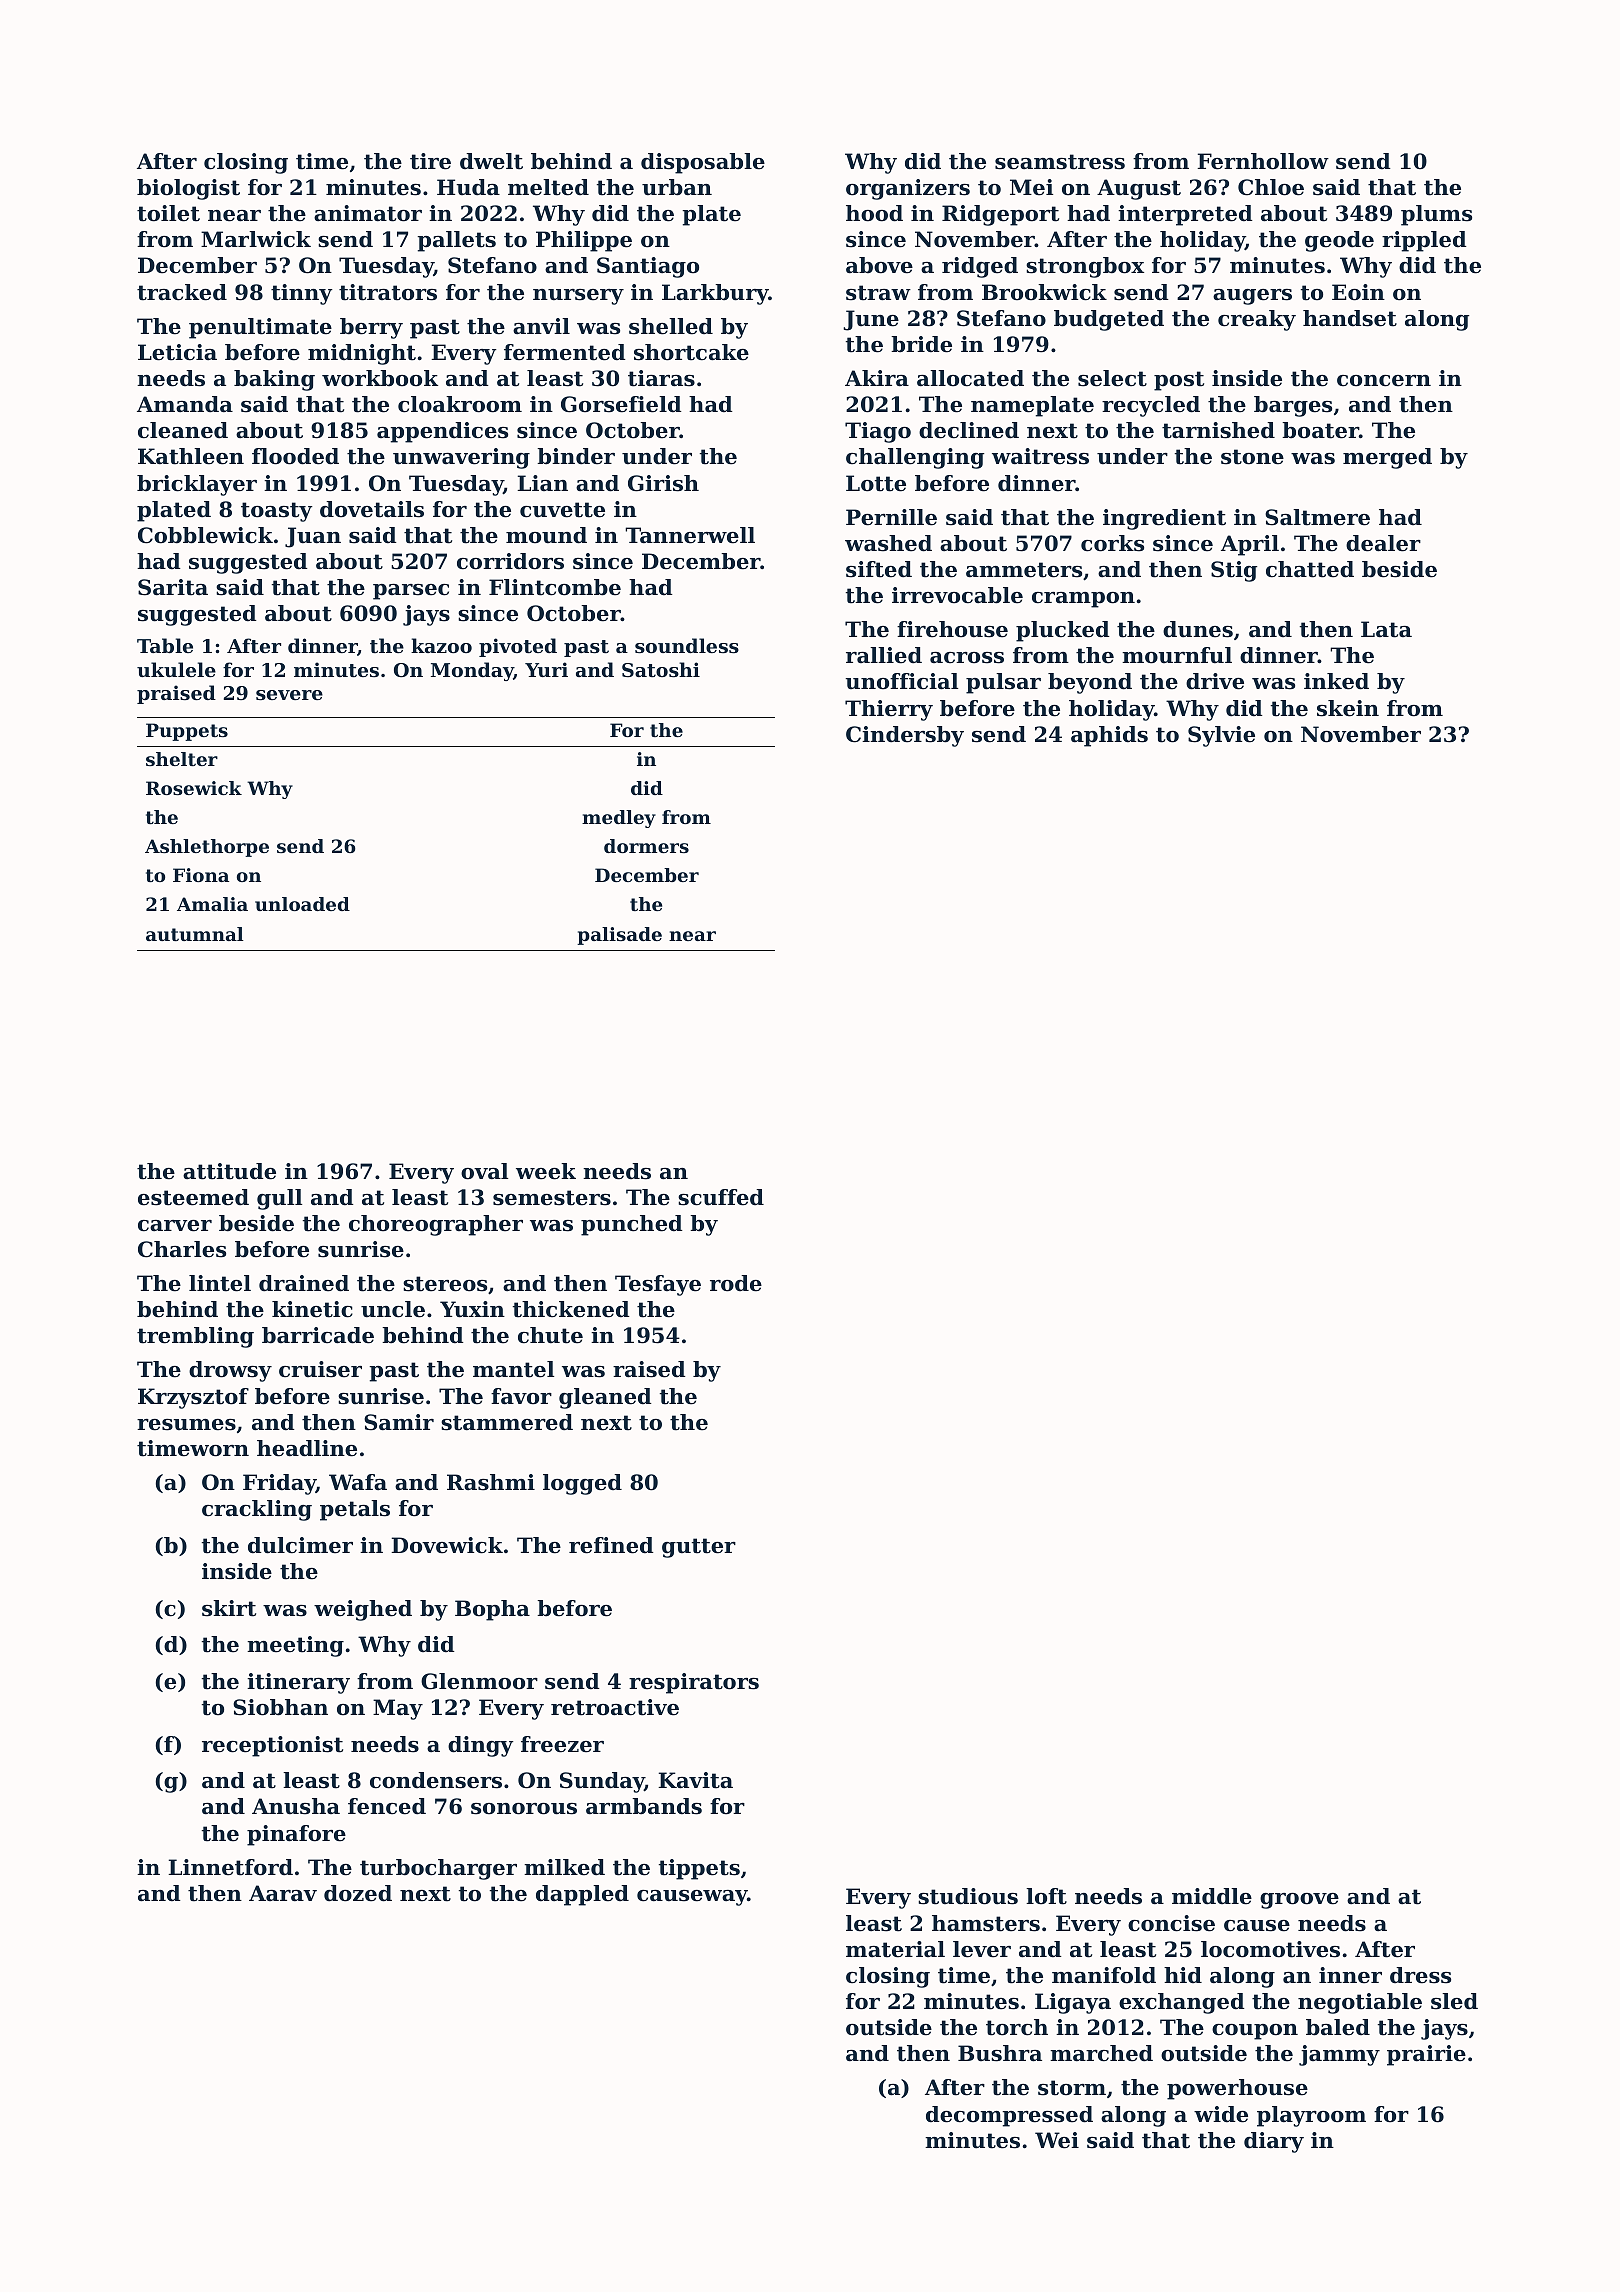 The image size is (1620, 2292). I want to click on groove, so click(1299, 1901).
